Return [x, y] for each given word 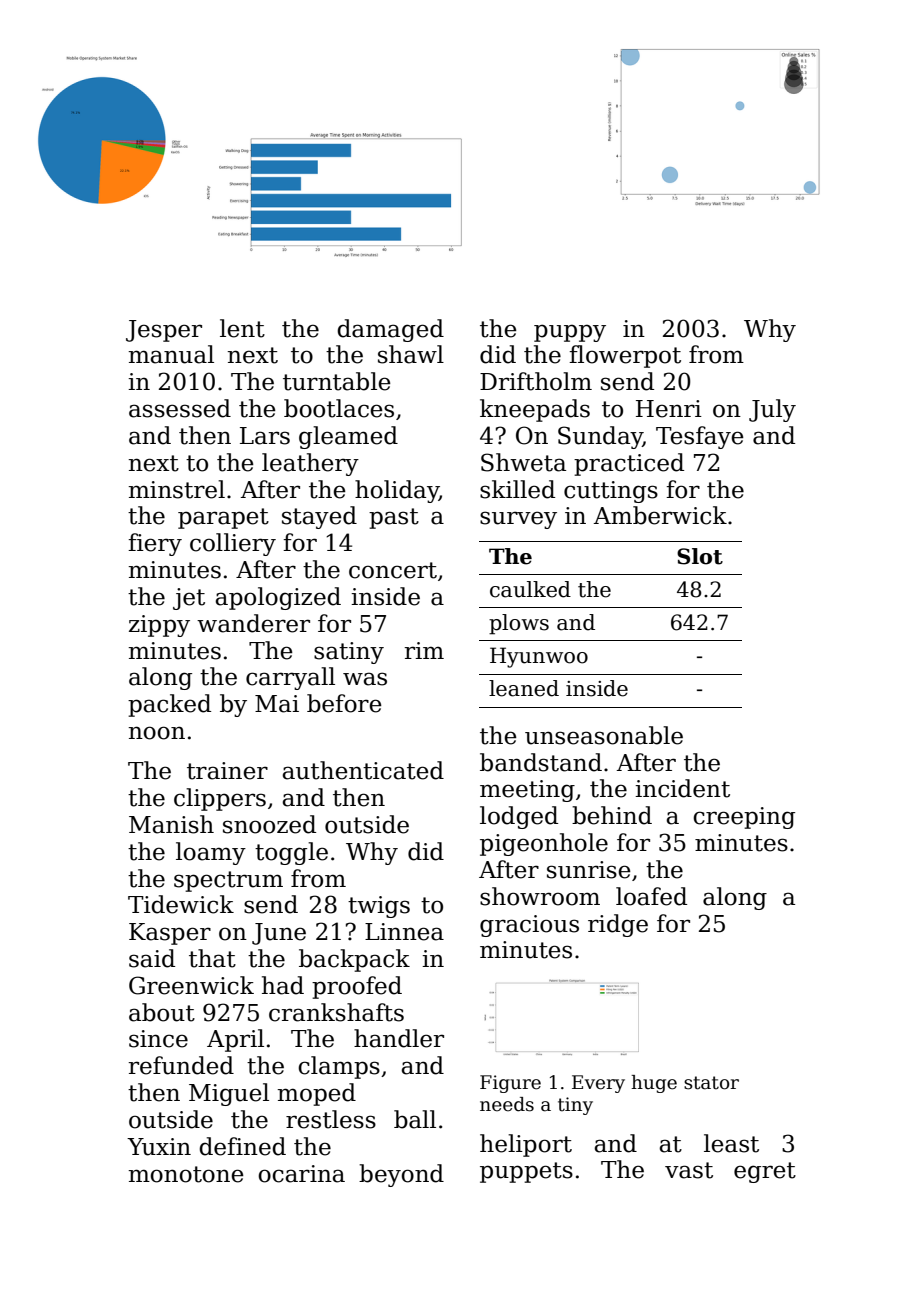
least [731, 1143]
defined [242, 1146]
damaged [390, 330]
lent [242, 328]
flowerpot [625, 356]
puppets [526, 1172]
